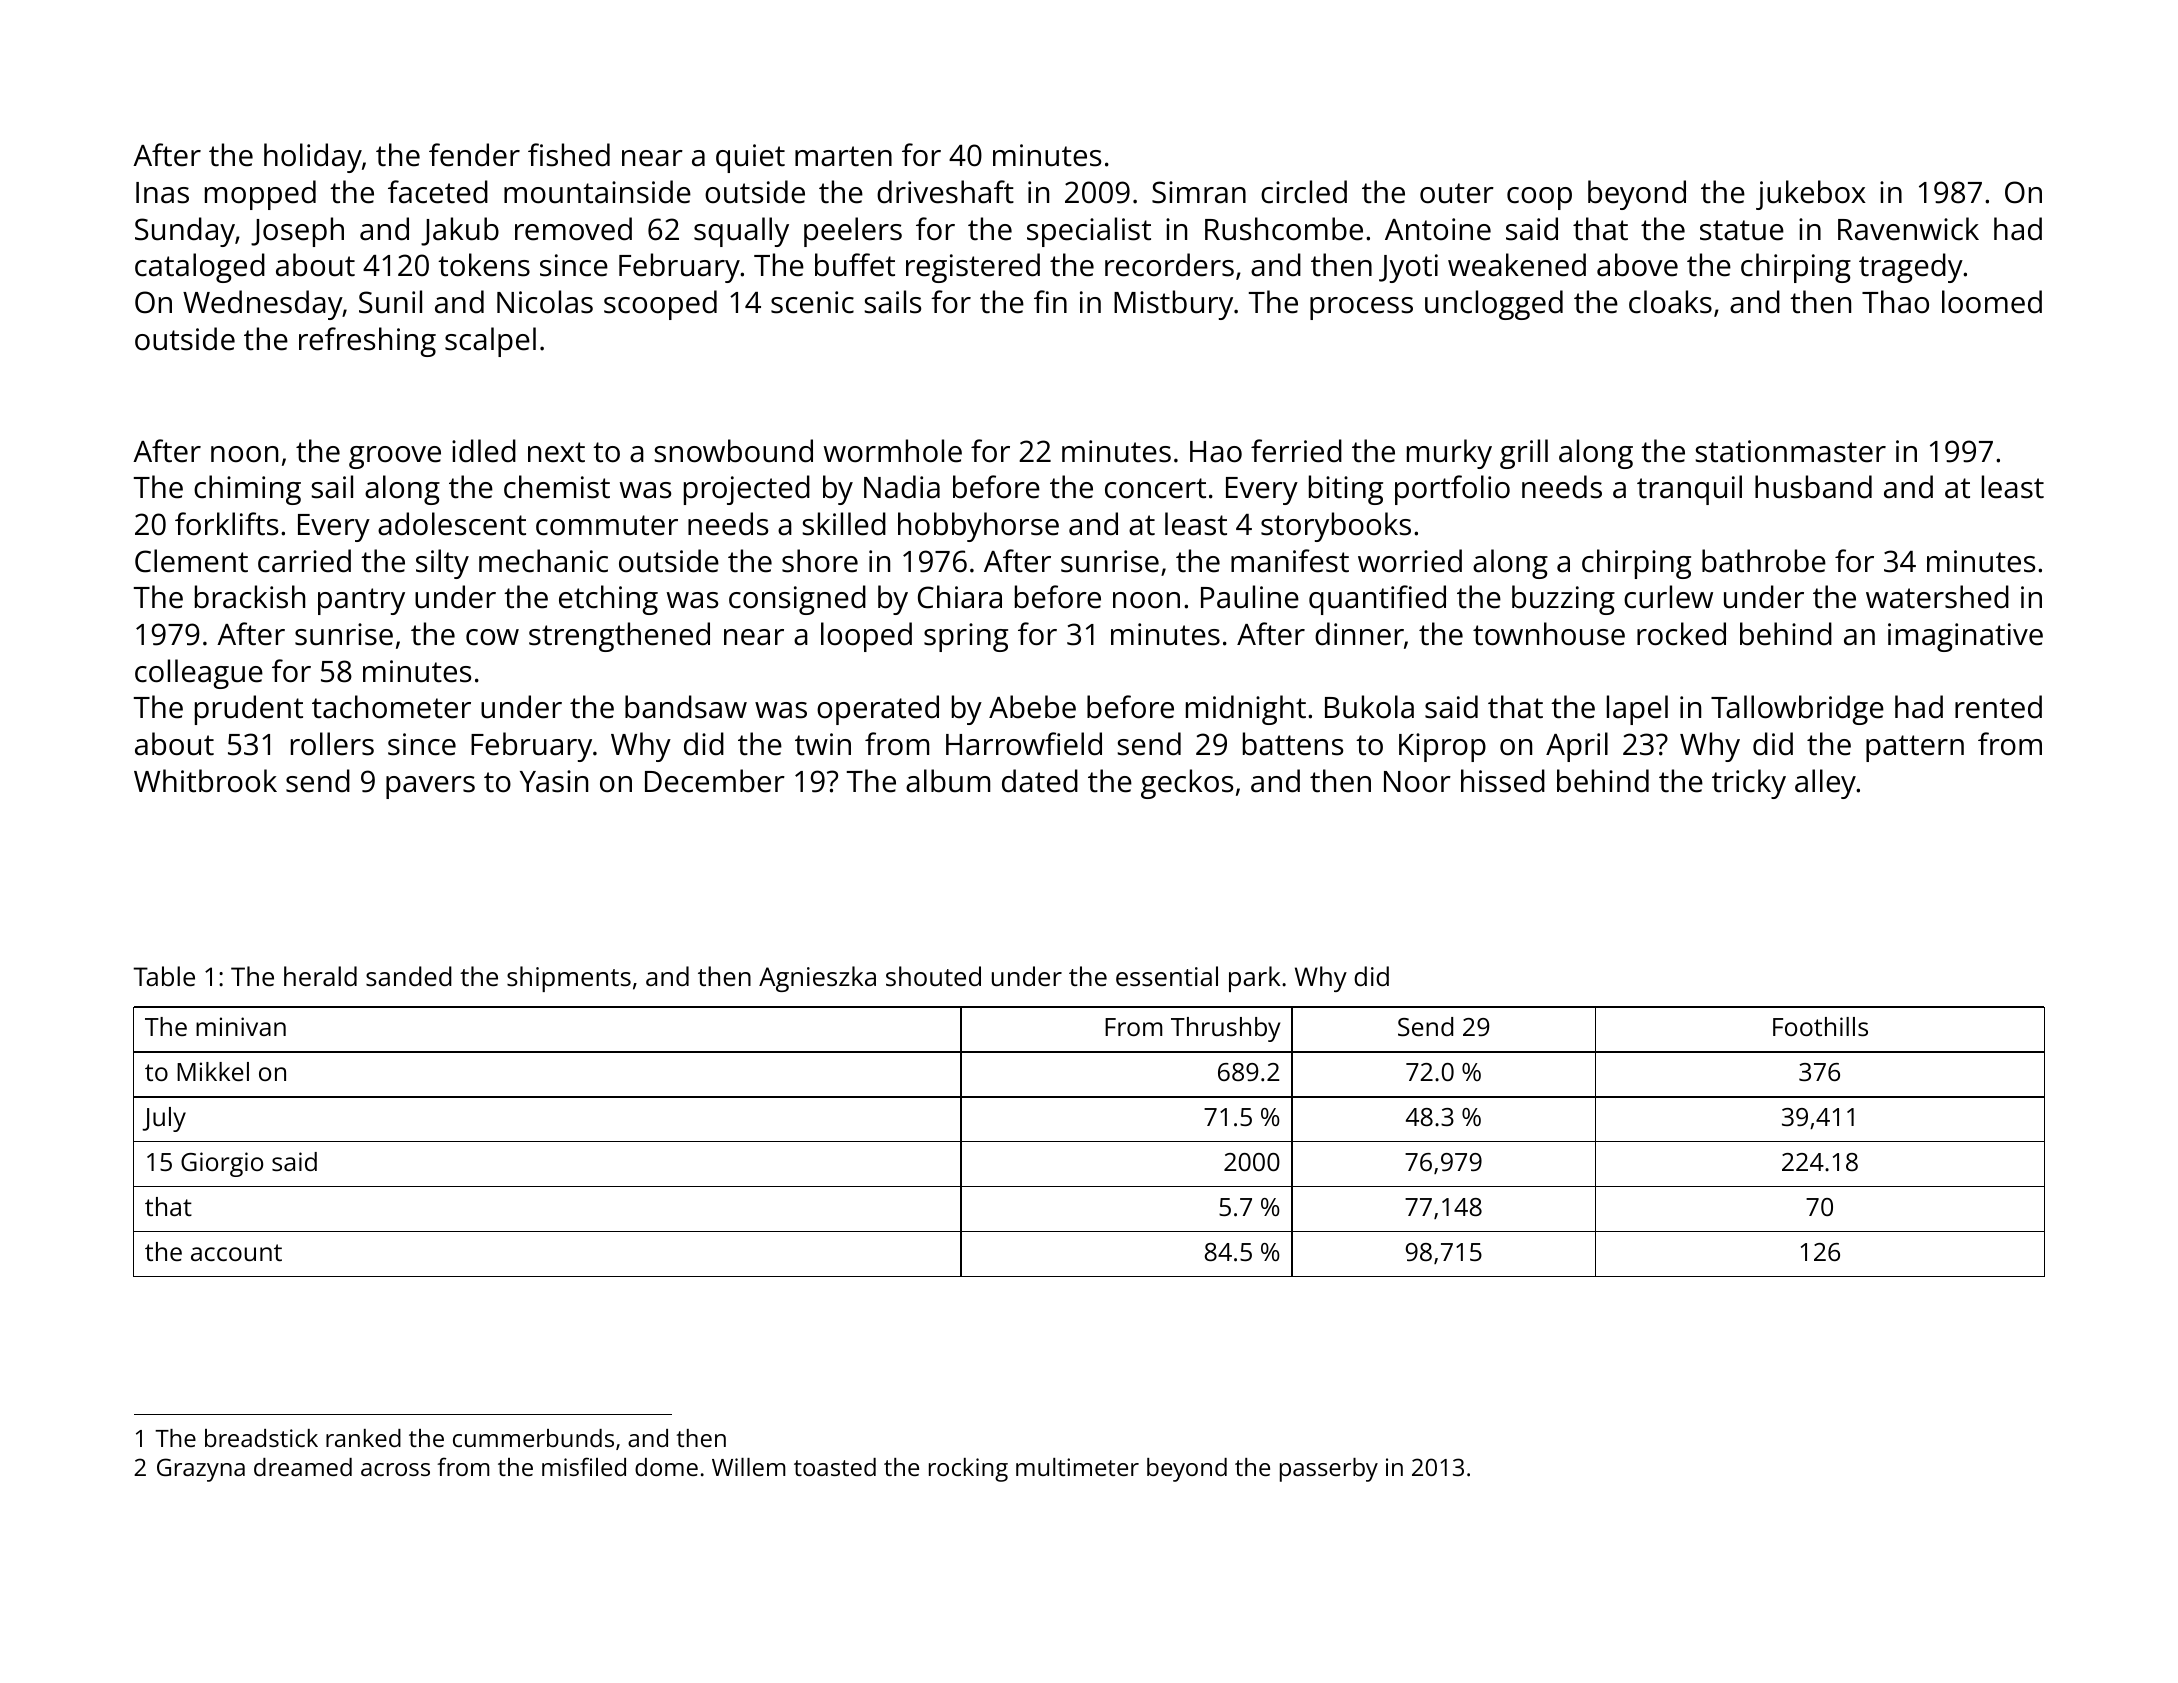 This page has height=1683, width=2178. Describe the element at coordinates (1937, 597) in the page. I see `watershed` at that location.
